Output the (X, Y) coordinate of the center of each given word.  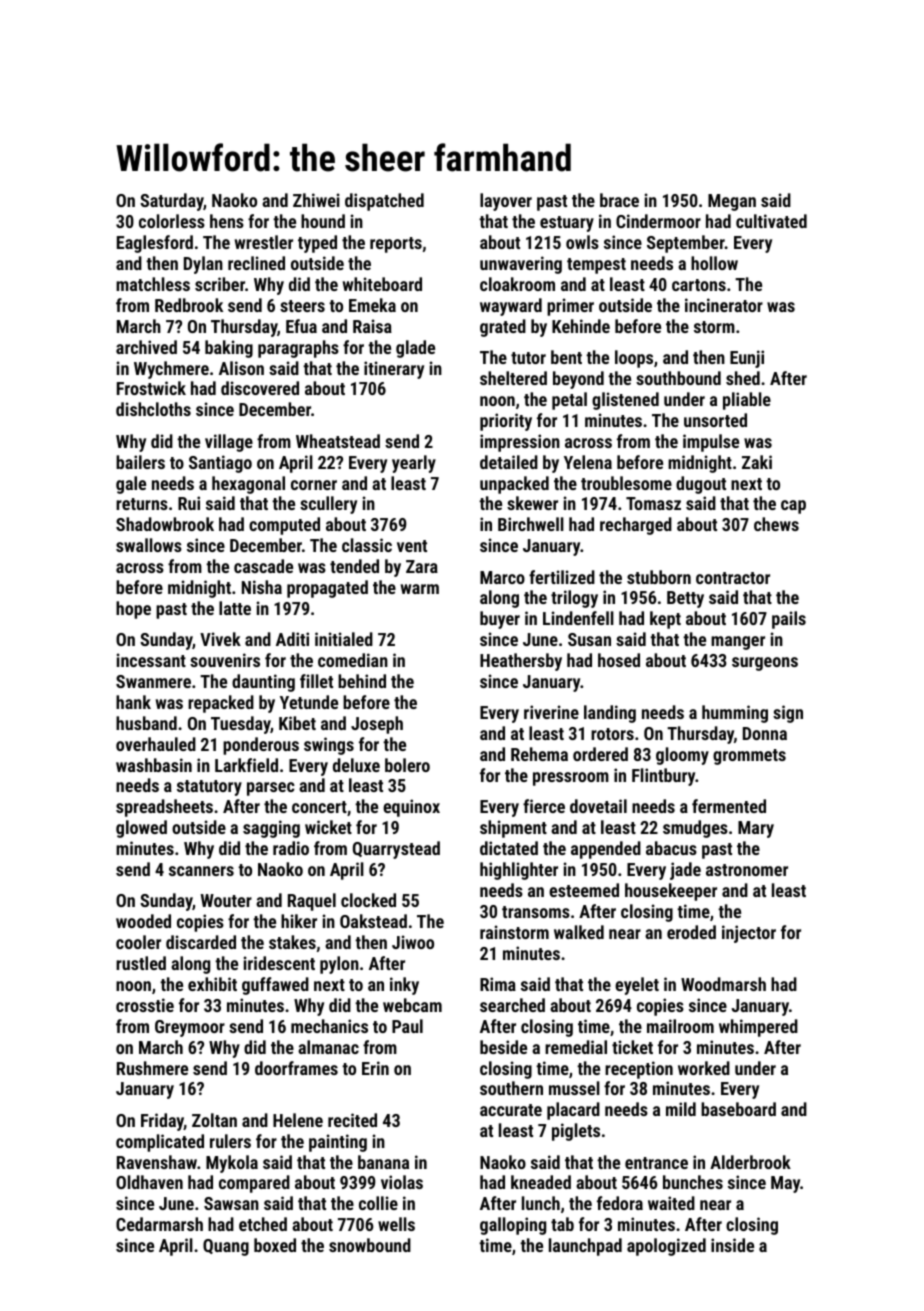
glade (415, 349)
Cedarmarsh (159, 1224)
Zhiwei (316, 200)
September (686, 244)
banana (383, 1162)
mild (681, 1109)
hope (133, 610)
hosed (619, 660)
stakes (292, 942)
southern (511, 1088)
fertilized (562, 577)
